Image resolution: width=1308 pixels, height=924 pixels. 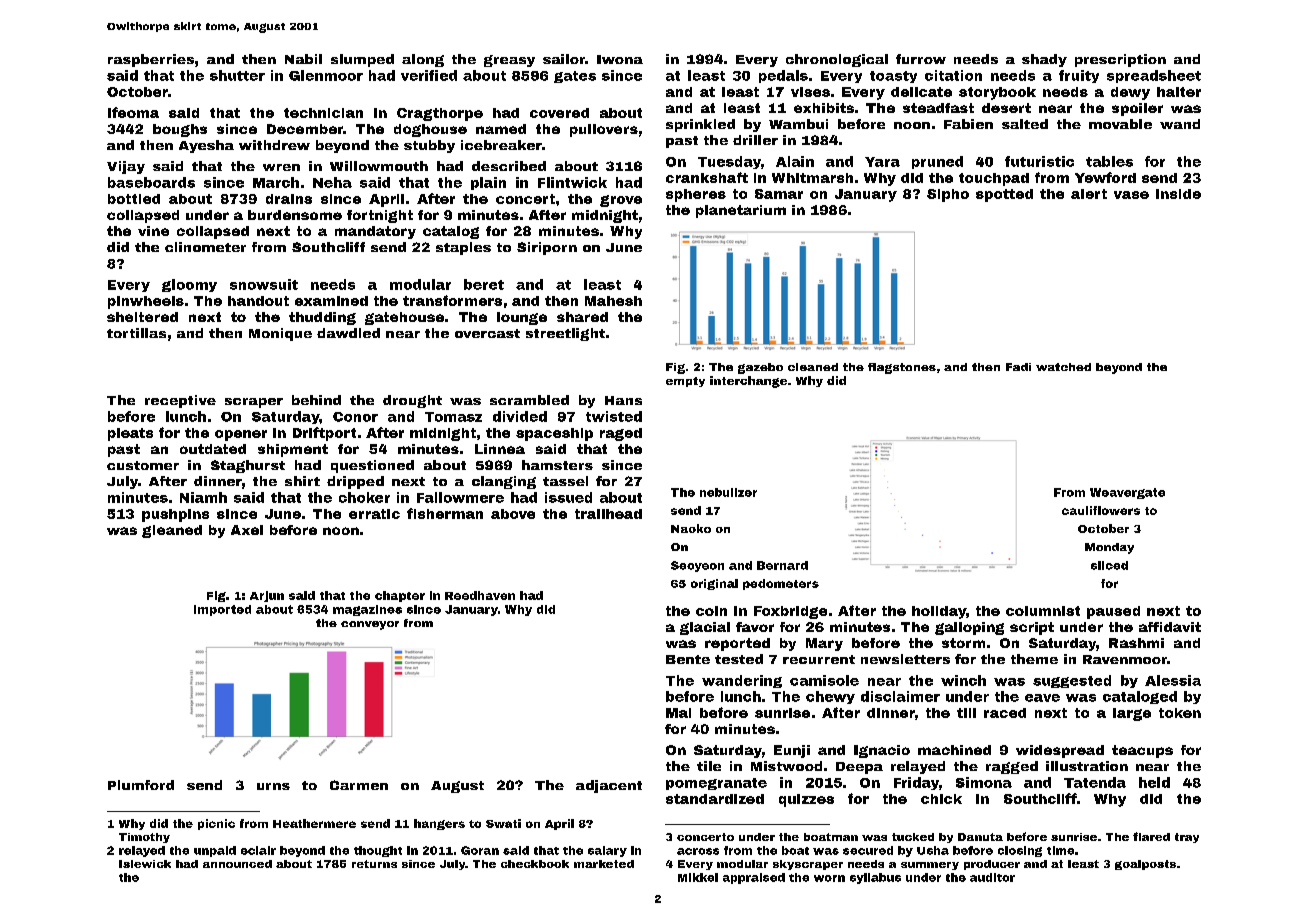 I want to click on cauliflowers, so click(x=1101, y=510).
